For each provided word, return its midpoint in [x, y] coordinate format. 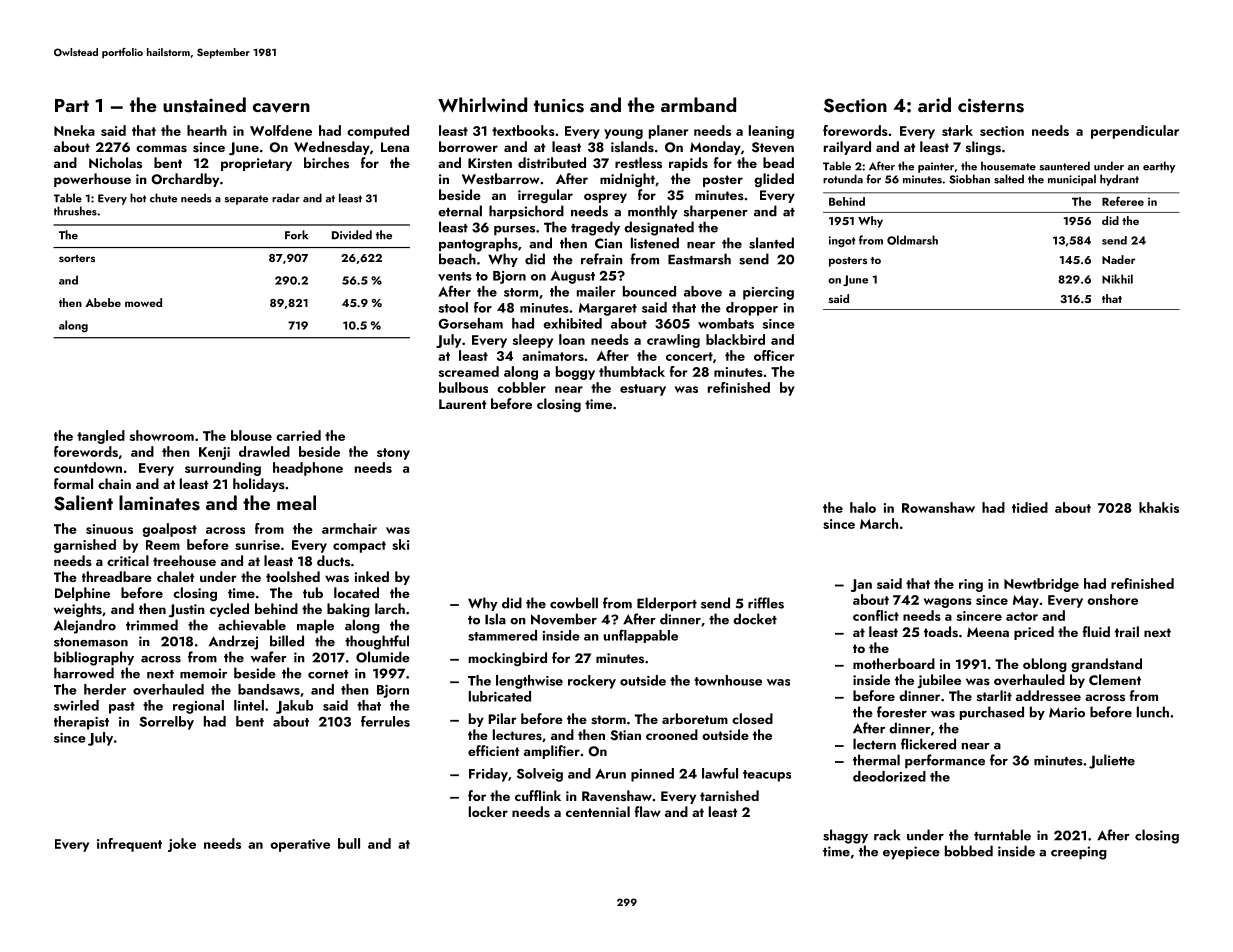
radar [286, 198]
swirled [76, 705]
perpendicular [1135, 132]
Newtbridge [1041, 585]
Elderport [667, 604]
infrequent [129, 845]
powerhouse [92, 180]
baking [348, 610]
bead [778, 162]
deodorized [889, 776]
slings [983, 148]
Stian [626, 735]
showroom [162, 435]
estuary [643, 390]
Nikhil [1117, 279]
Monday [715, 148]
